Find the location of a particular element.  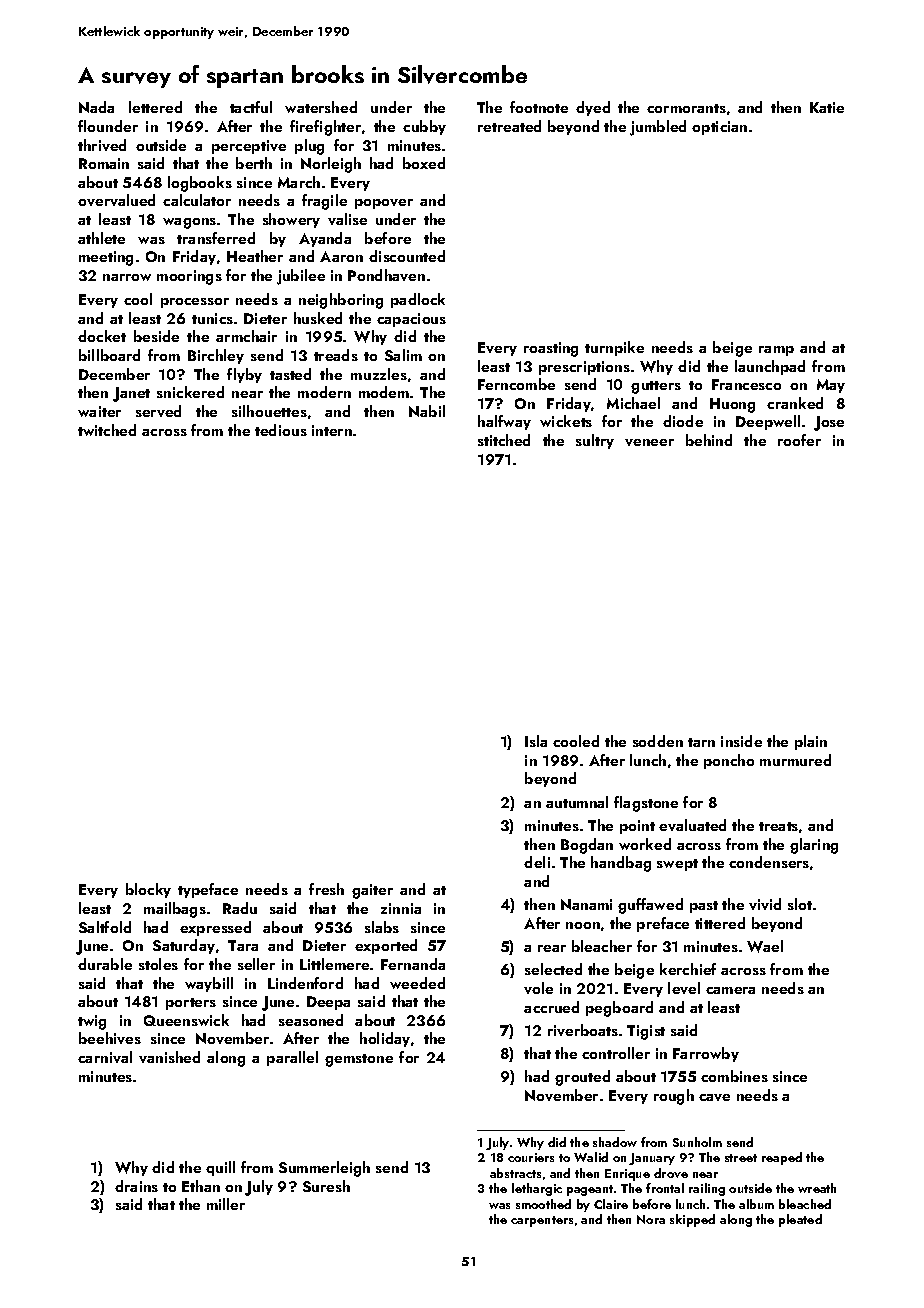

intern is located at coordinates (332, 430).
